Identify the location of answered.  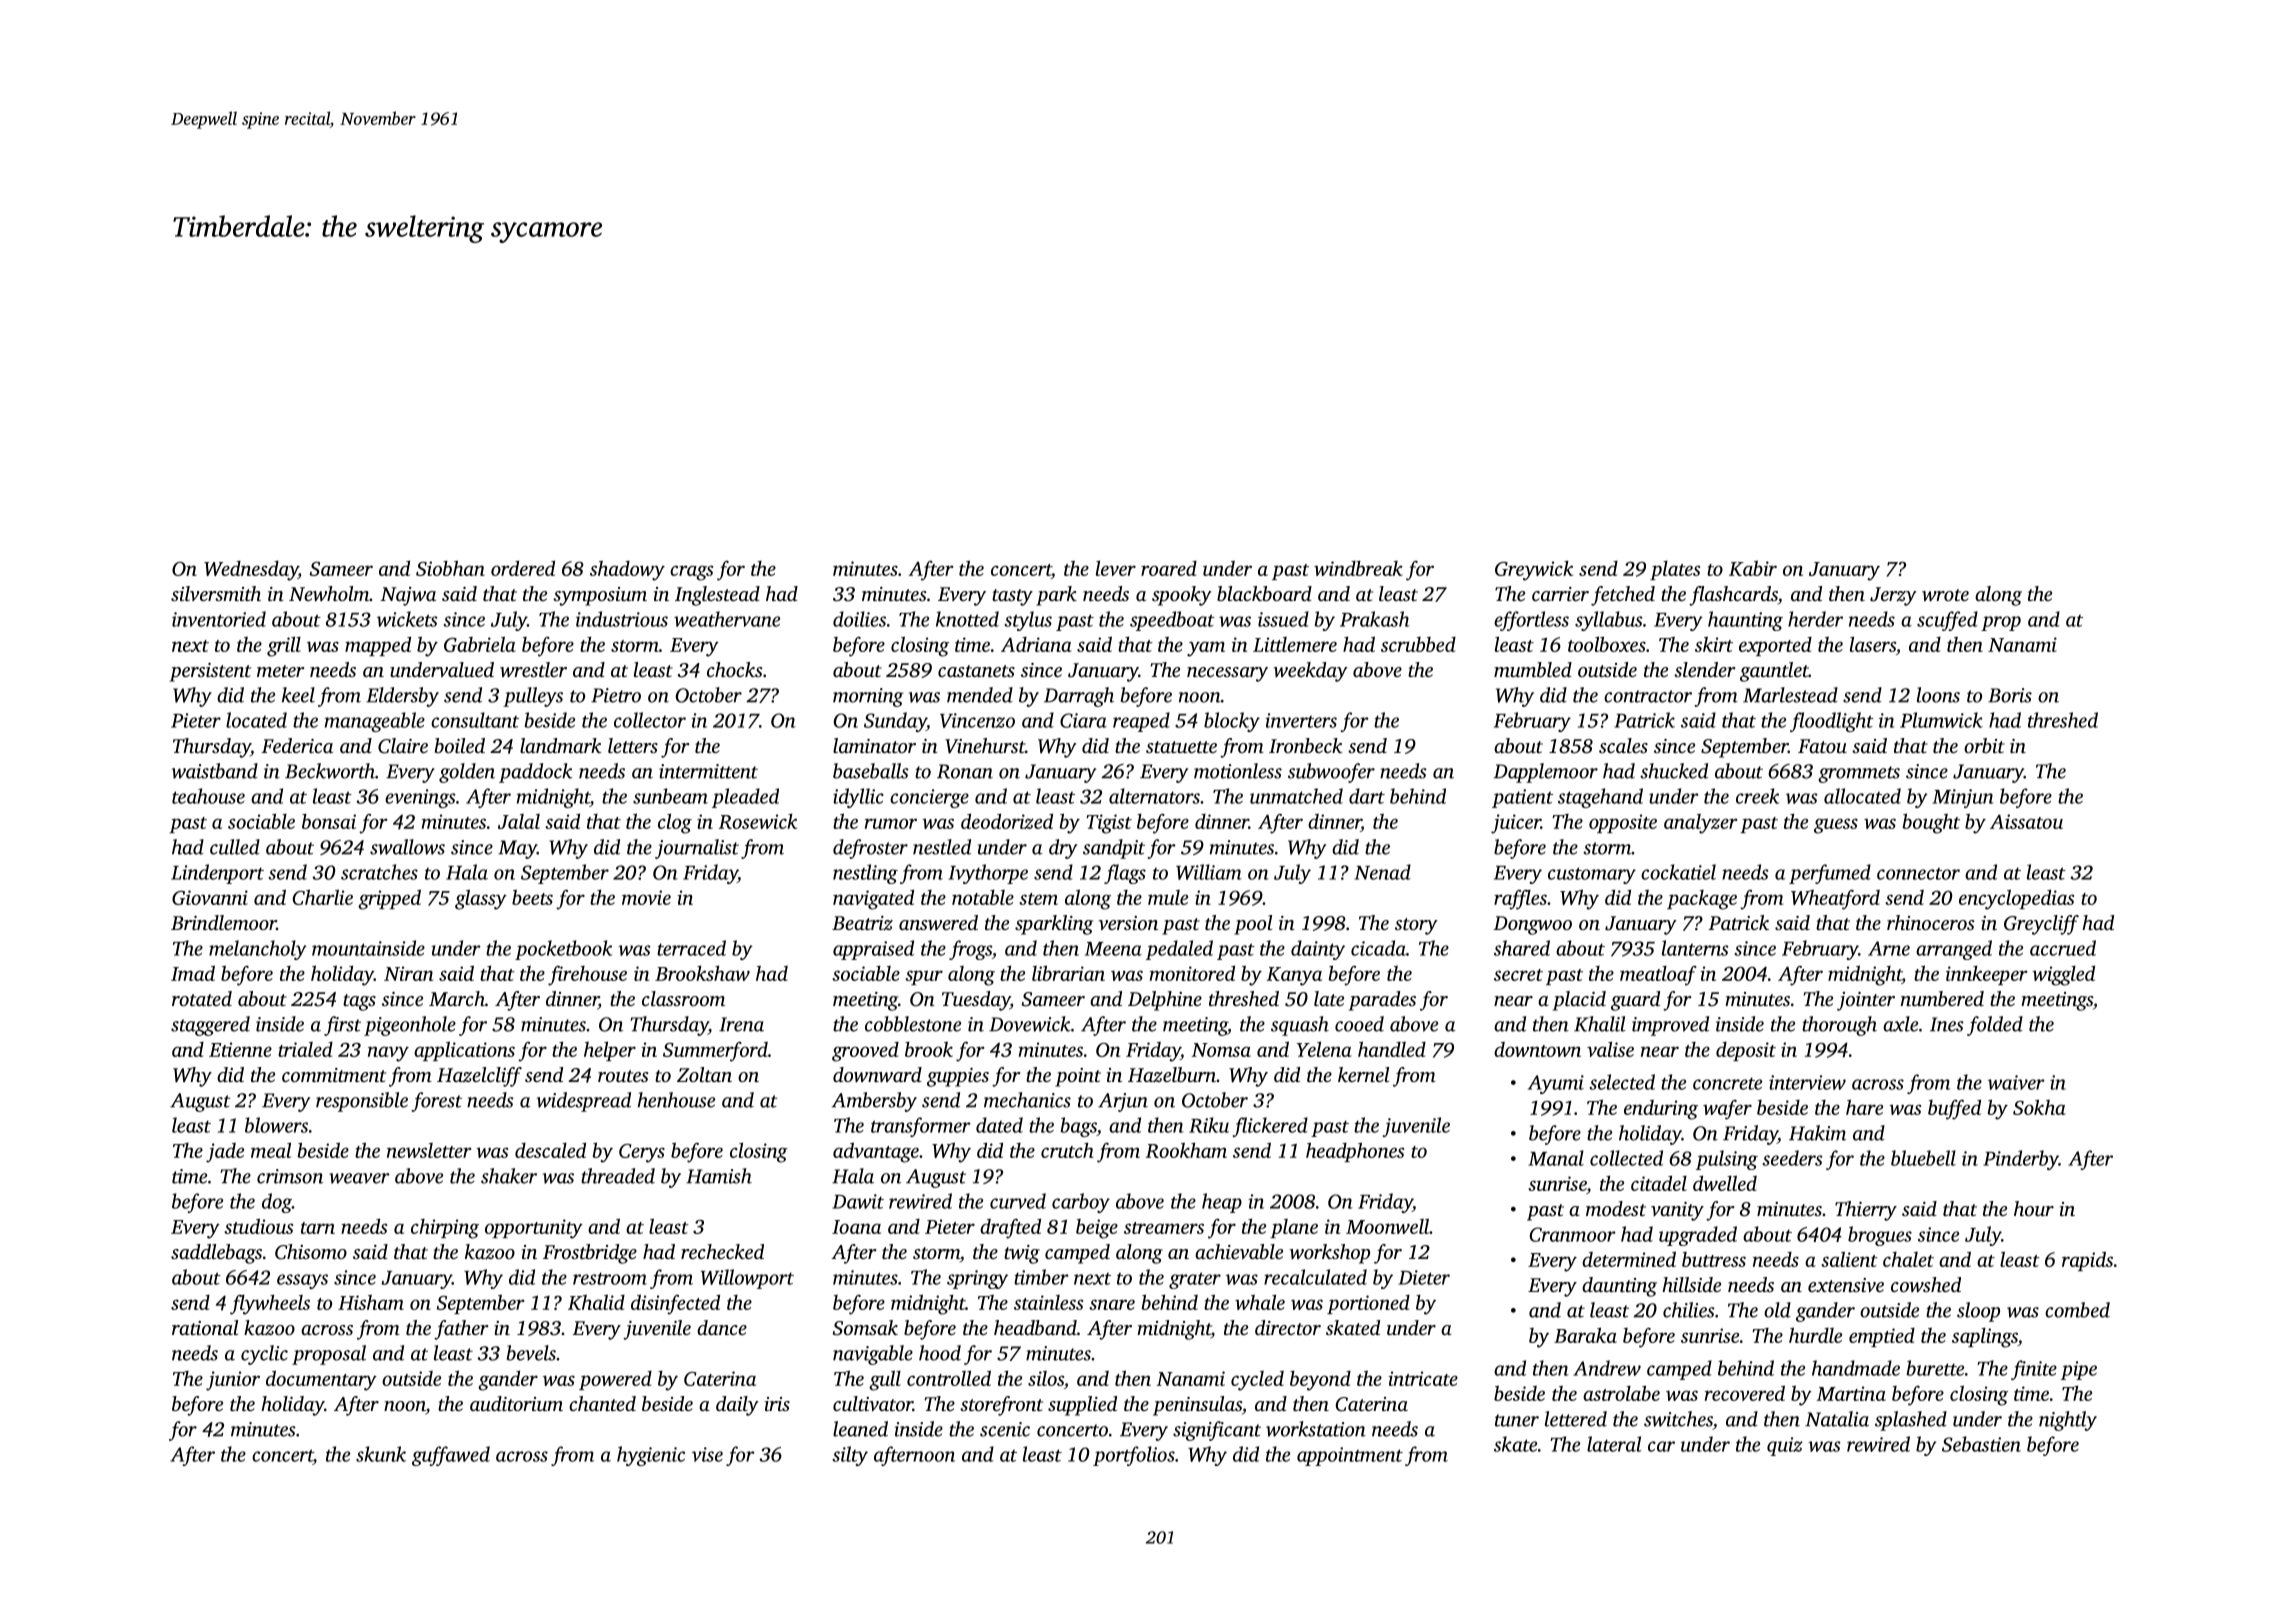
(938, 923).
